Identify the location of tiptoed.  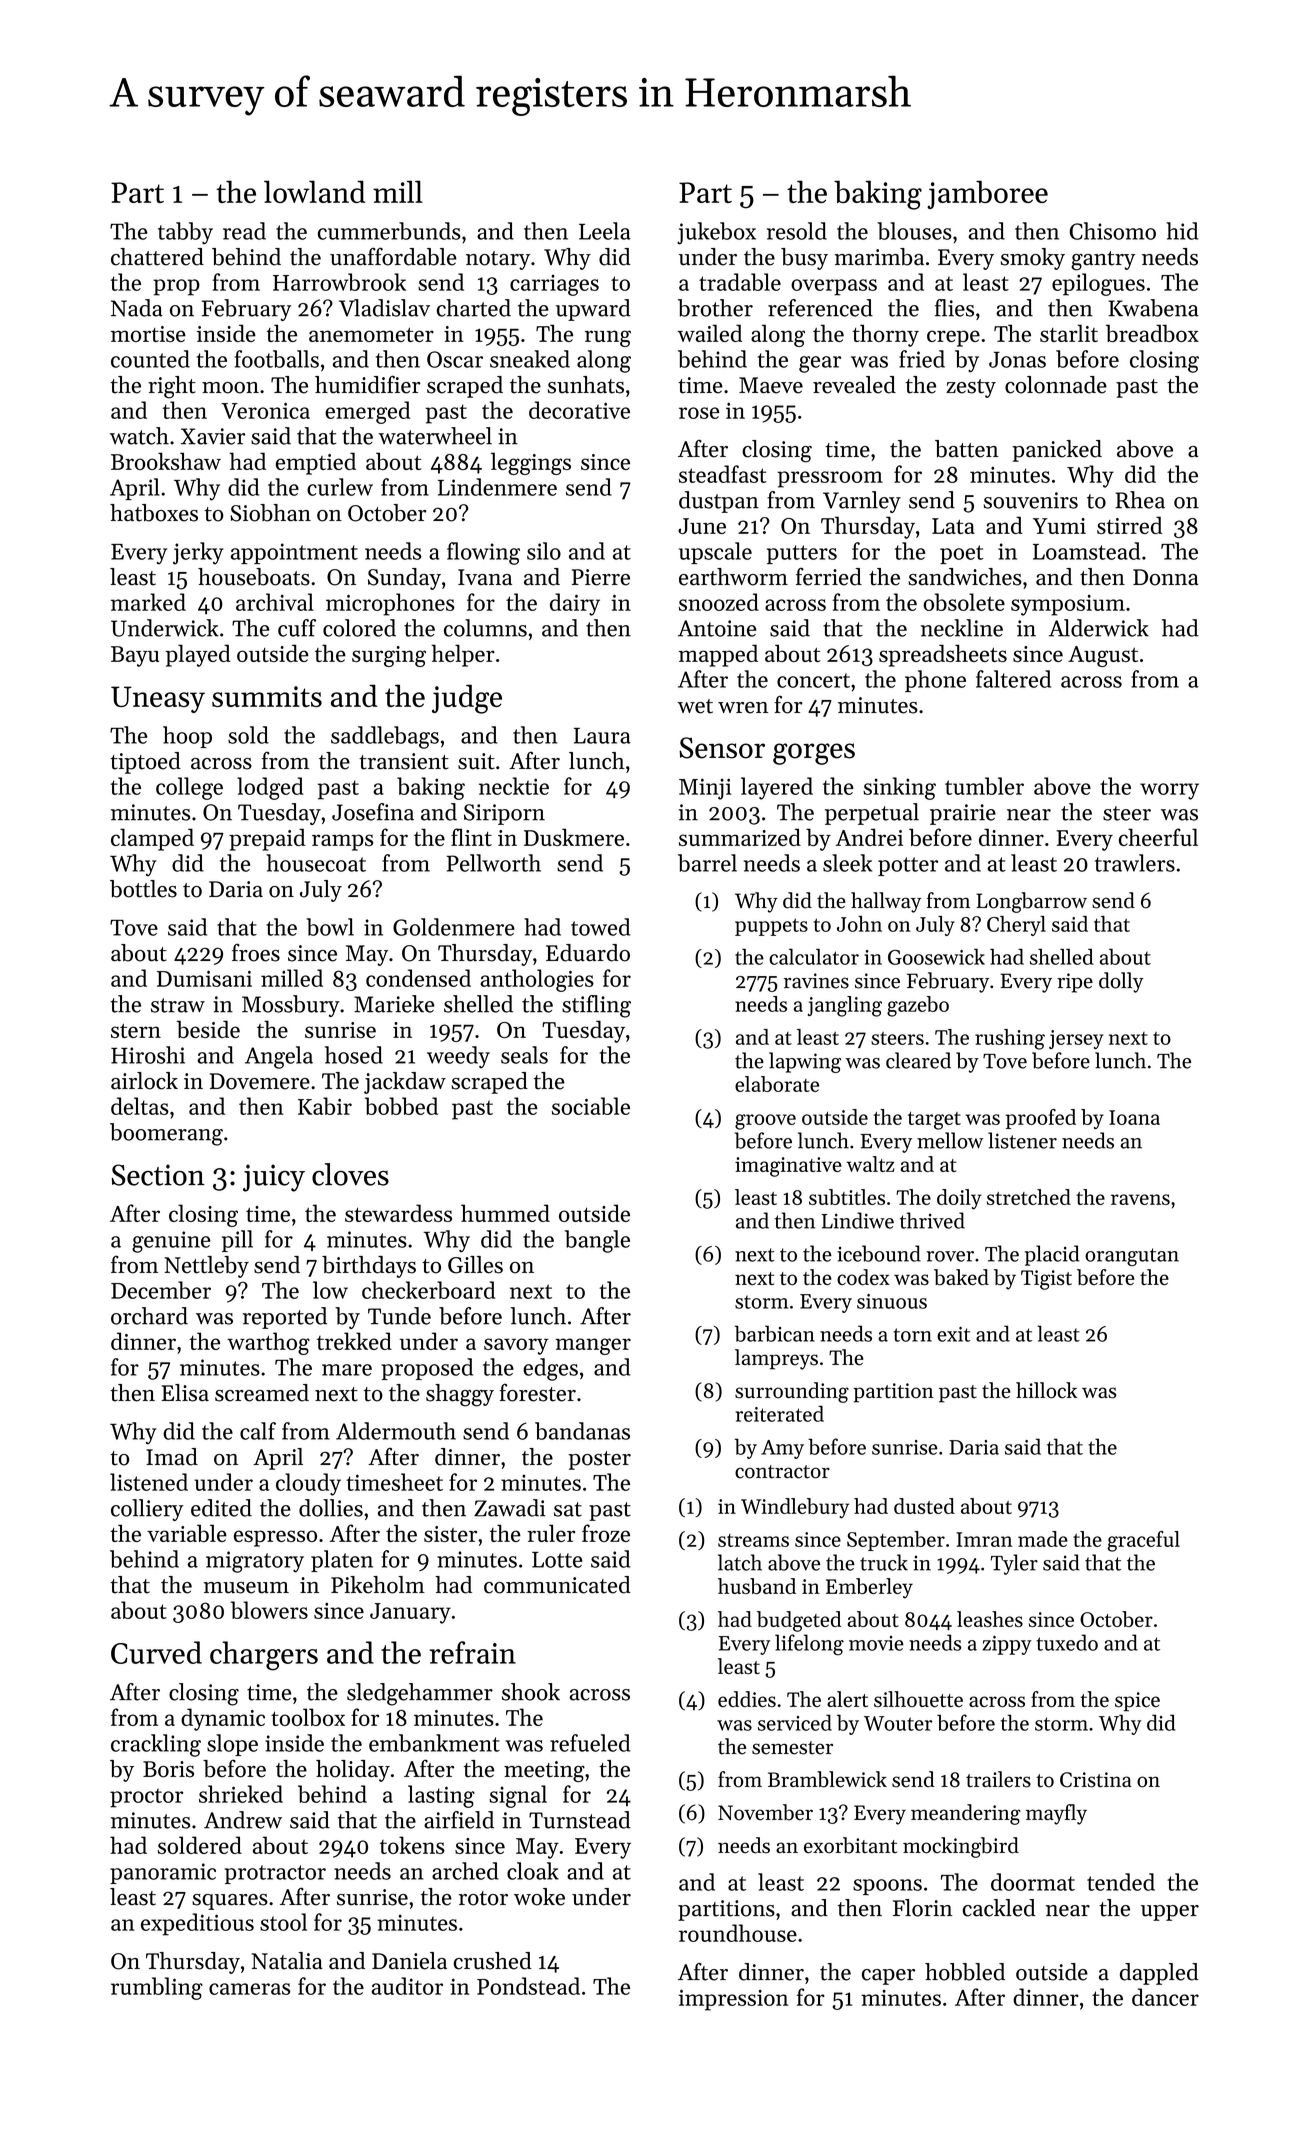
(145, 763).
